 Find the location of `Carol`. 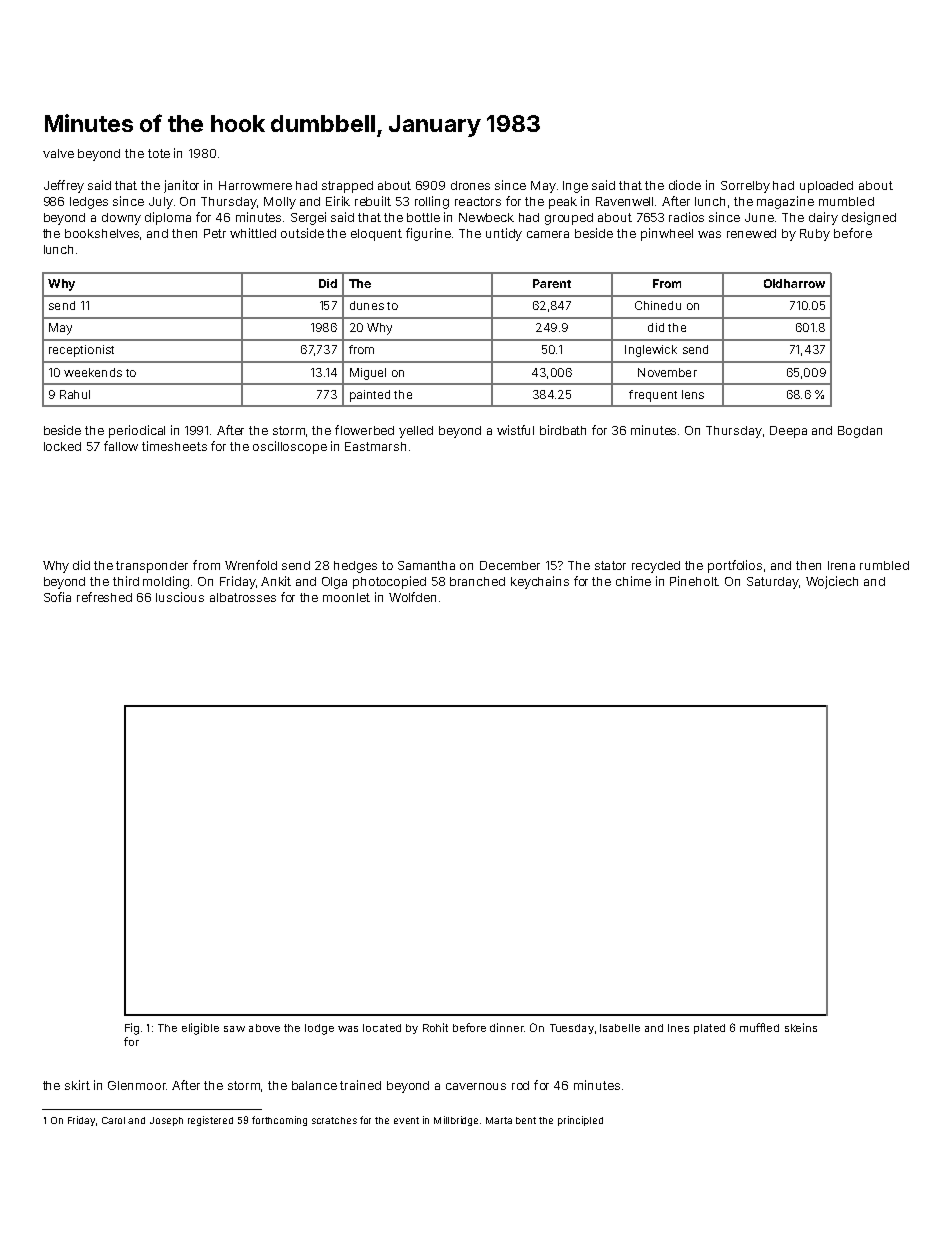

Carol is located at coordinates (113, 1120).
